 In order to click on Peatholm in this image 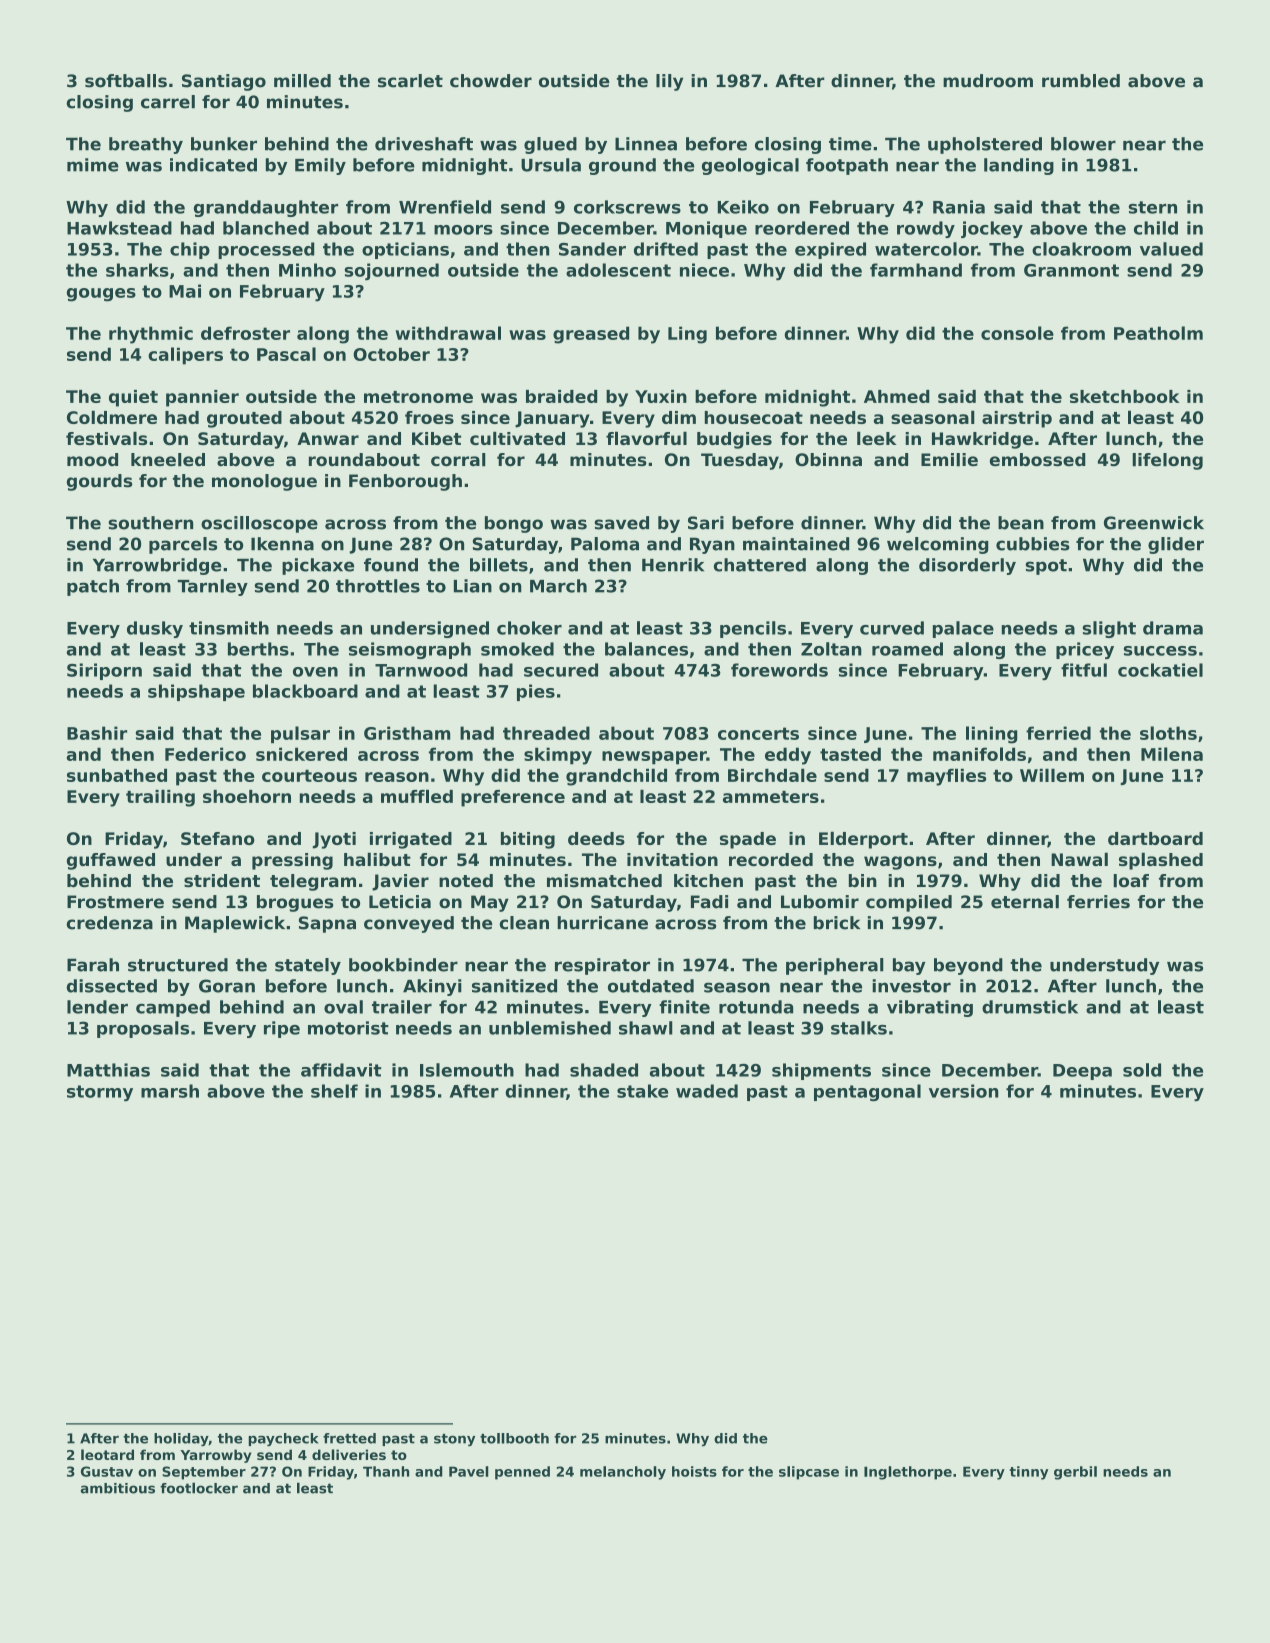, I will do `click(1158, 333)`.
